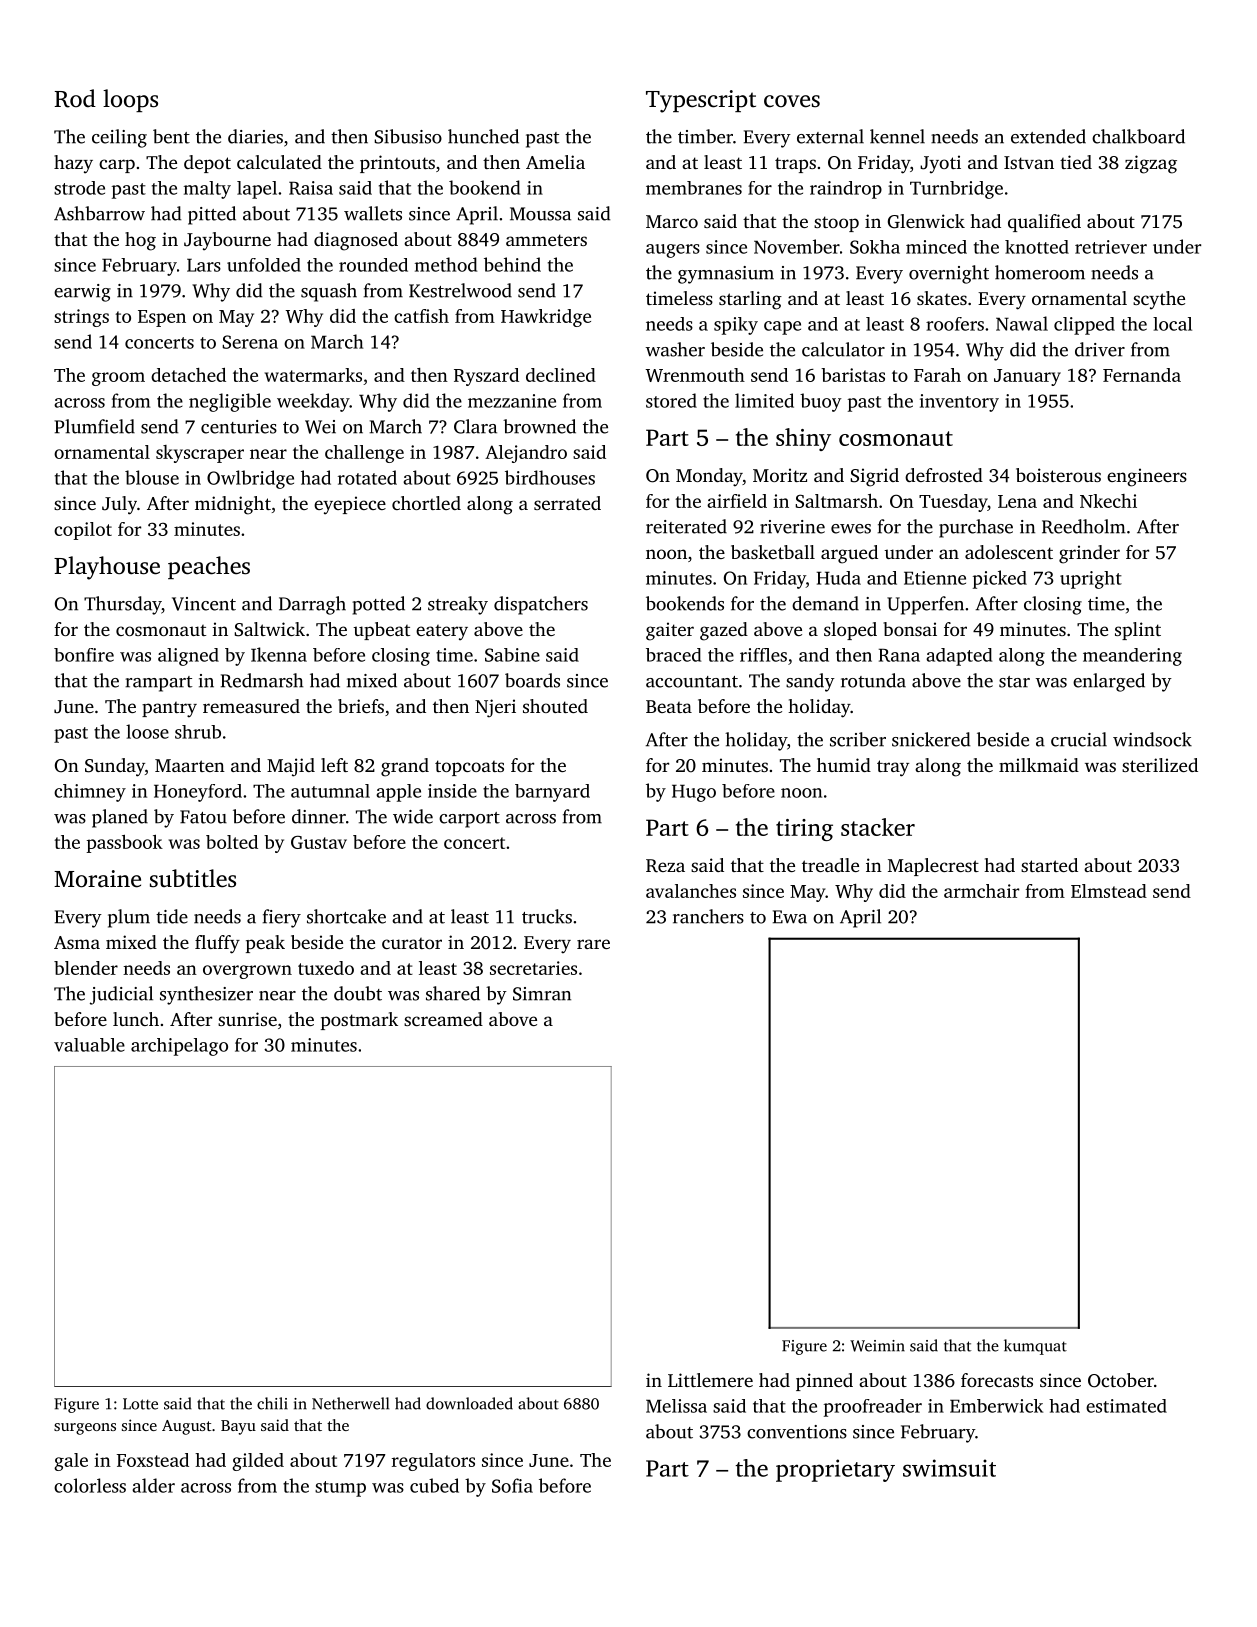 This image has width=1257, height=1627. I want to click on chortled, so click(426, 503).
